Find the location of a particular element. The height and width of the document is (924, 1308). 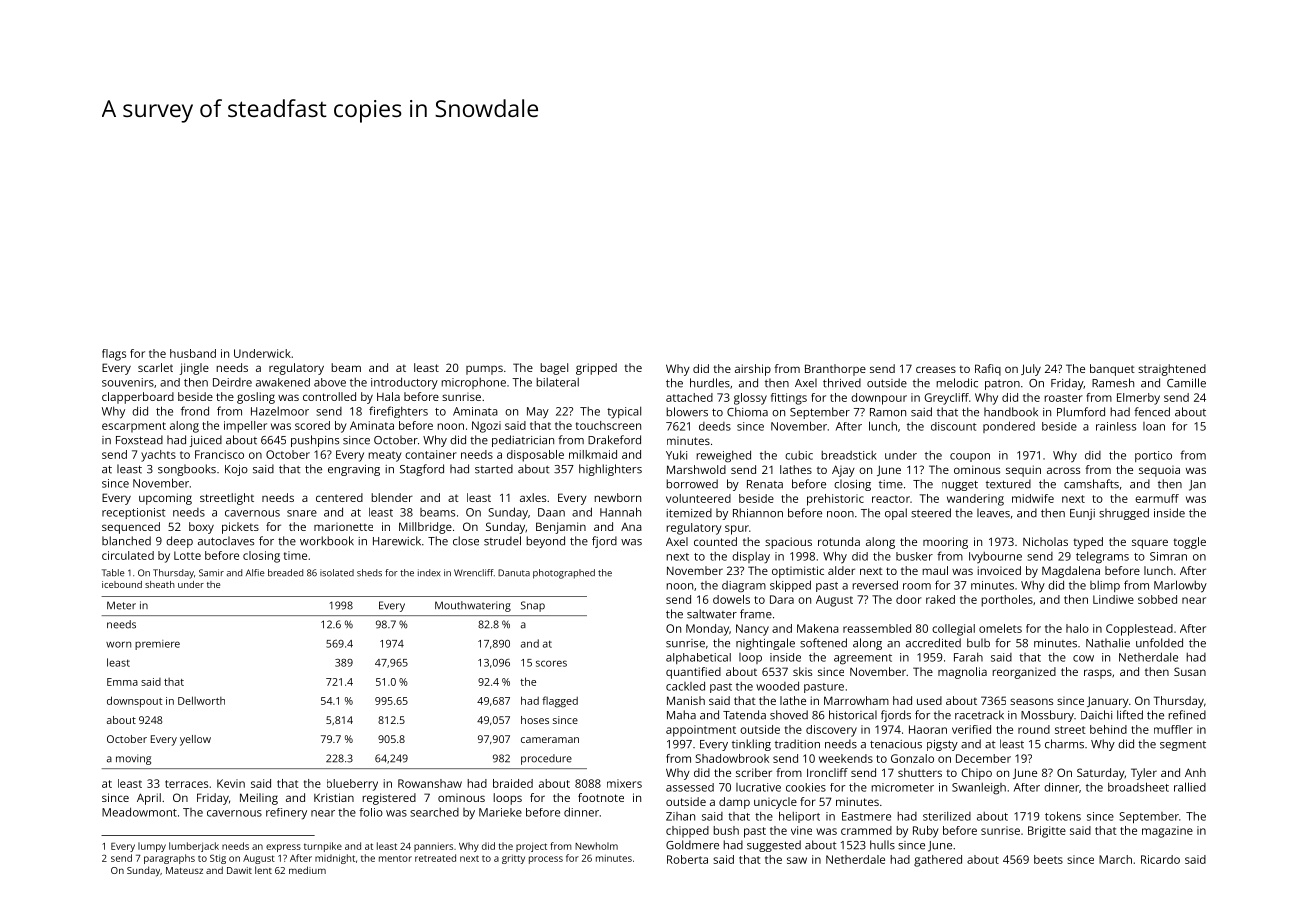

Dellworth is located at coordinates (201, 700).
